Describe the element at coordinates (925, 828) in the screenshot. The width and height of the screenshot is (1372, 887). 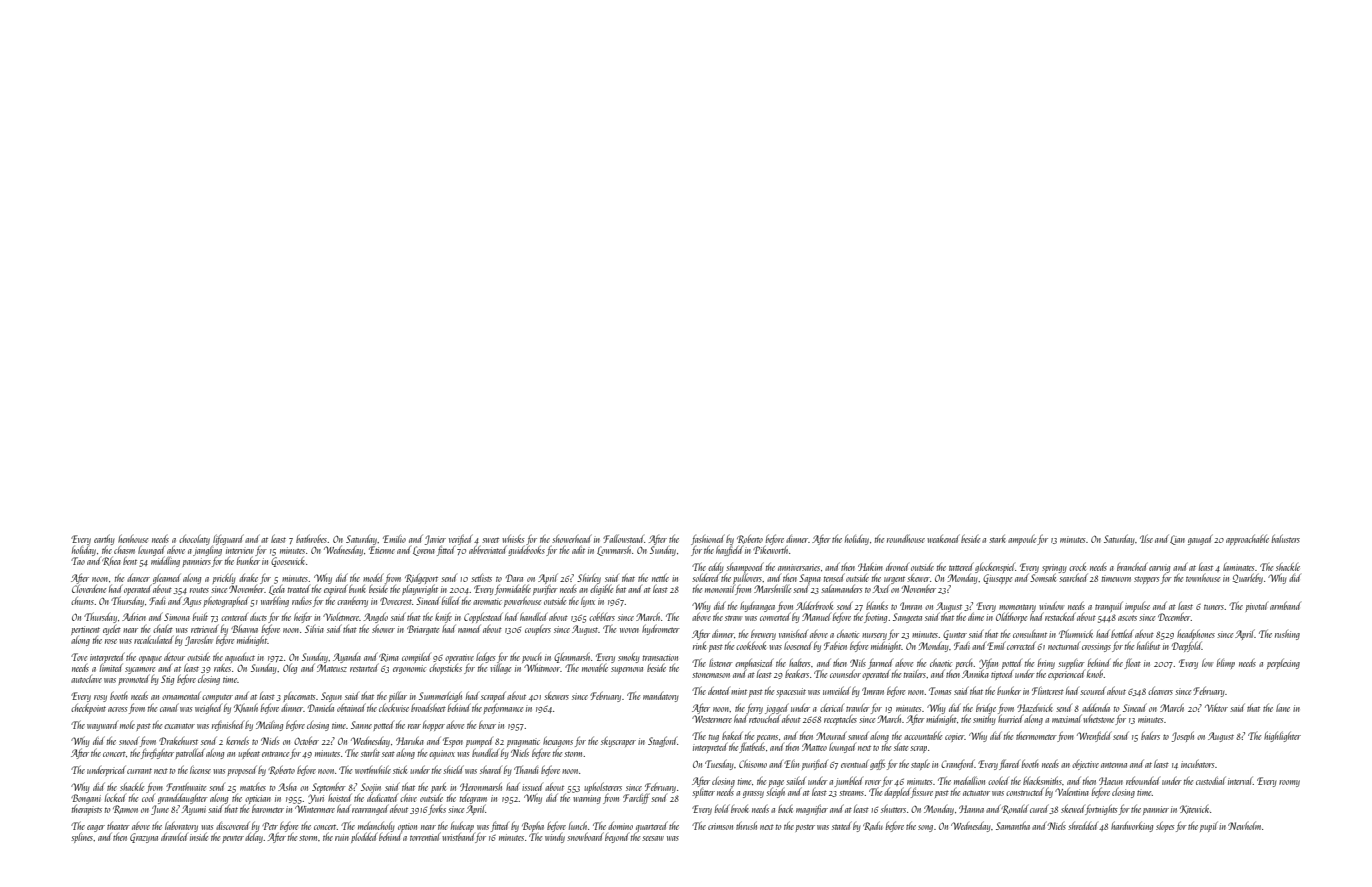
I see `song` at that location.
